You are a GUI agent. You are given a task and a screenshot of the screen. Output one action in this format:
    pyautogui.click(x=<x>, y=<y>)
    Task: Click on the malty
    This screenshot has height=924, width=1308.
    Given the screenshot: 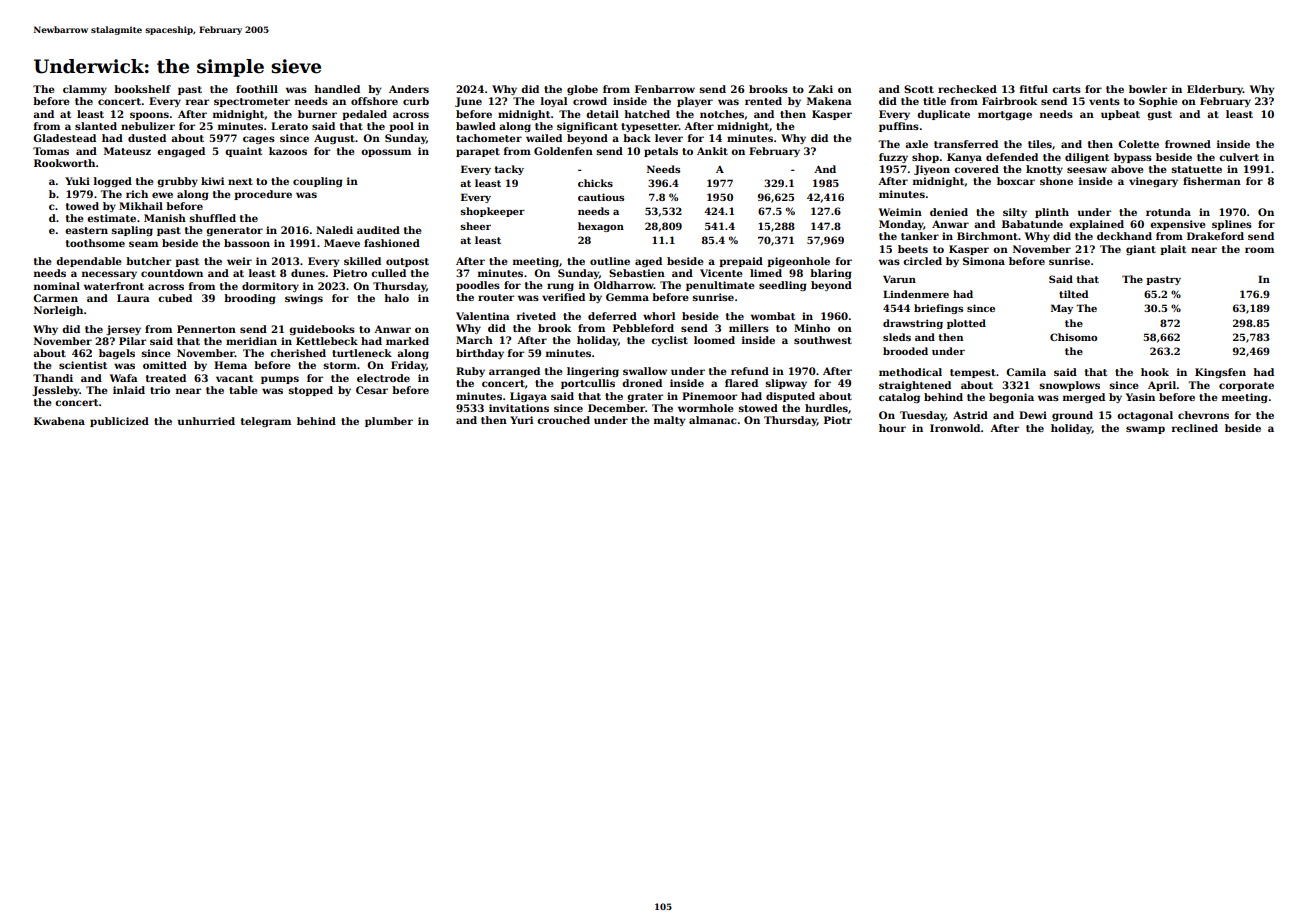 What is the action you would take?
    pyautogui.click(x=669, y=421)
